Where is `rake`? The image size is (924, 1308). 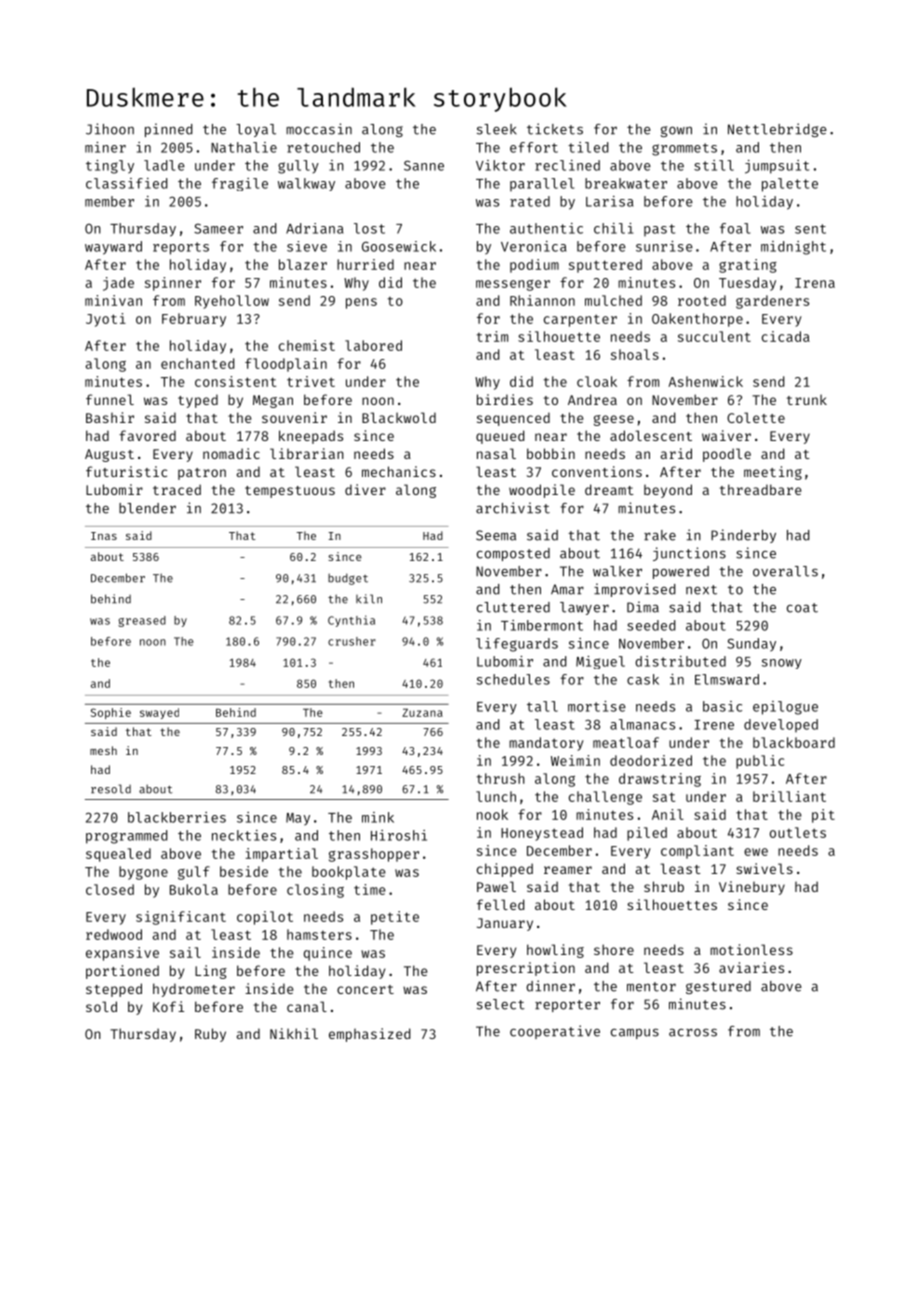
rake is located at coordinates (660, 535).
